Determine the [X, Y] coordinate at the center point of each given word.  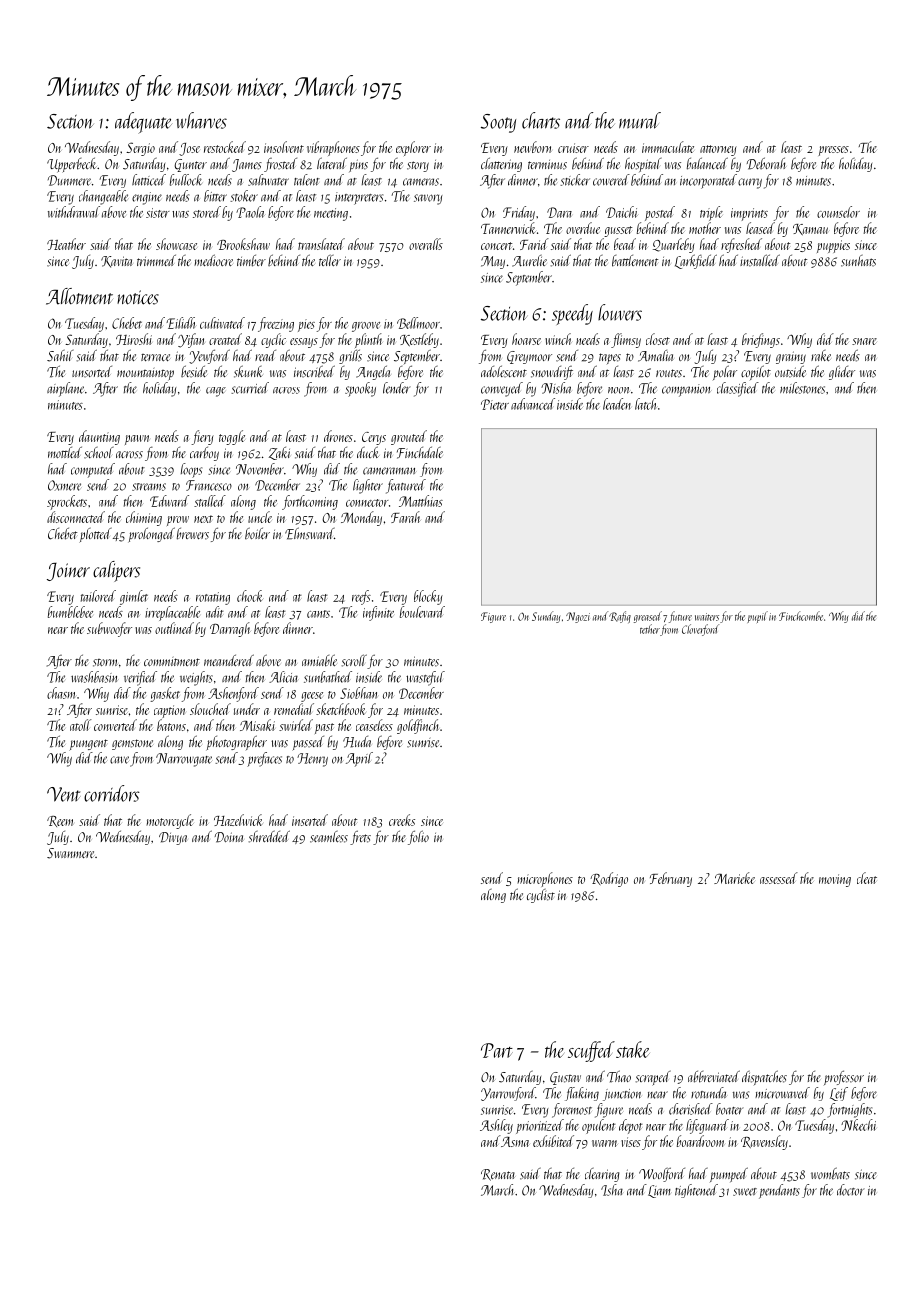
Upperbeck [72, 165]
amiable [319, 660]
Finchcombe [801, 616]
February [671, 879]
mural [640, 120]
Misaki [257, 725]
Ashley [496, 1126]
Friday [519, 213]
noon [619, 390]
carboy [204, 454]
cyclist [541, 896]
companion [686, 390]
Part [497, 1050]
